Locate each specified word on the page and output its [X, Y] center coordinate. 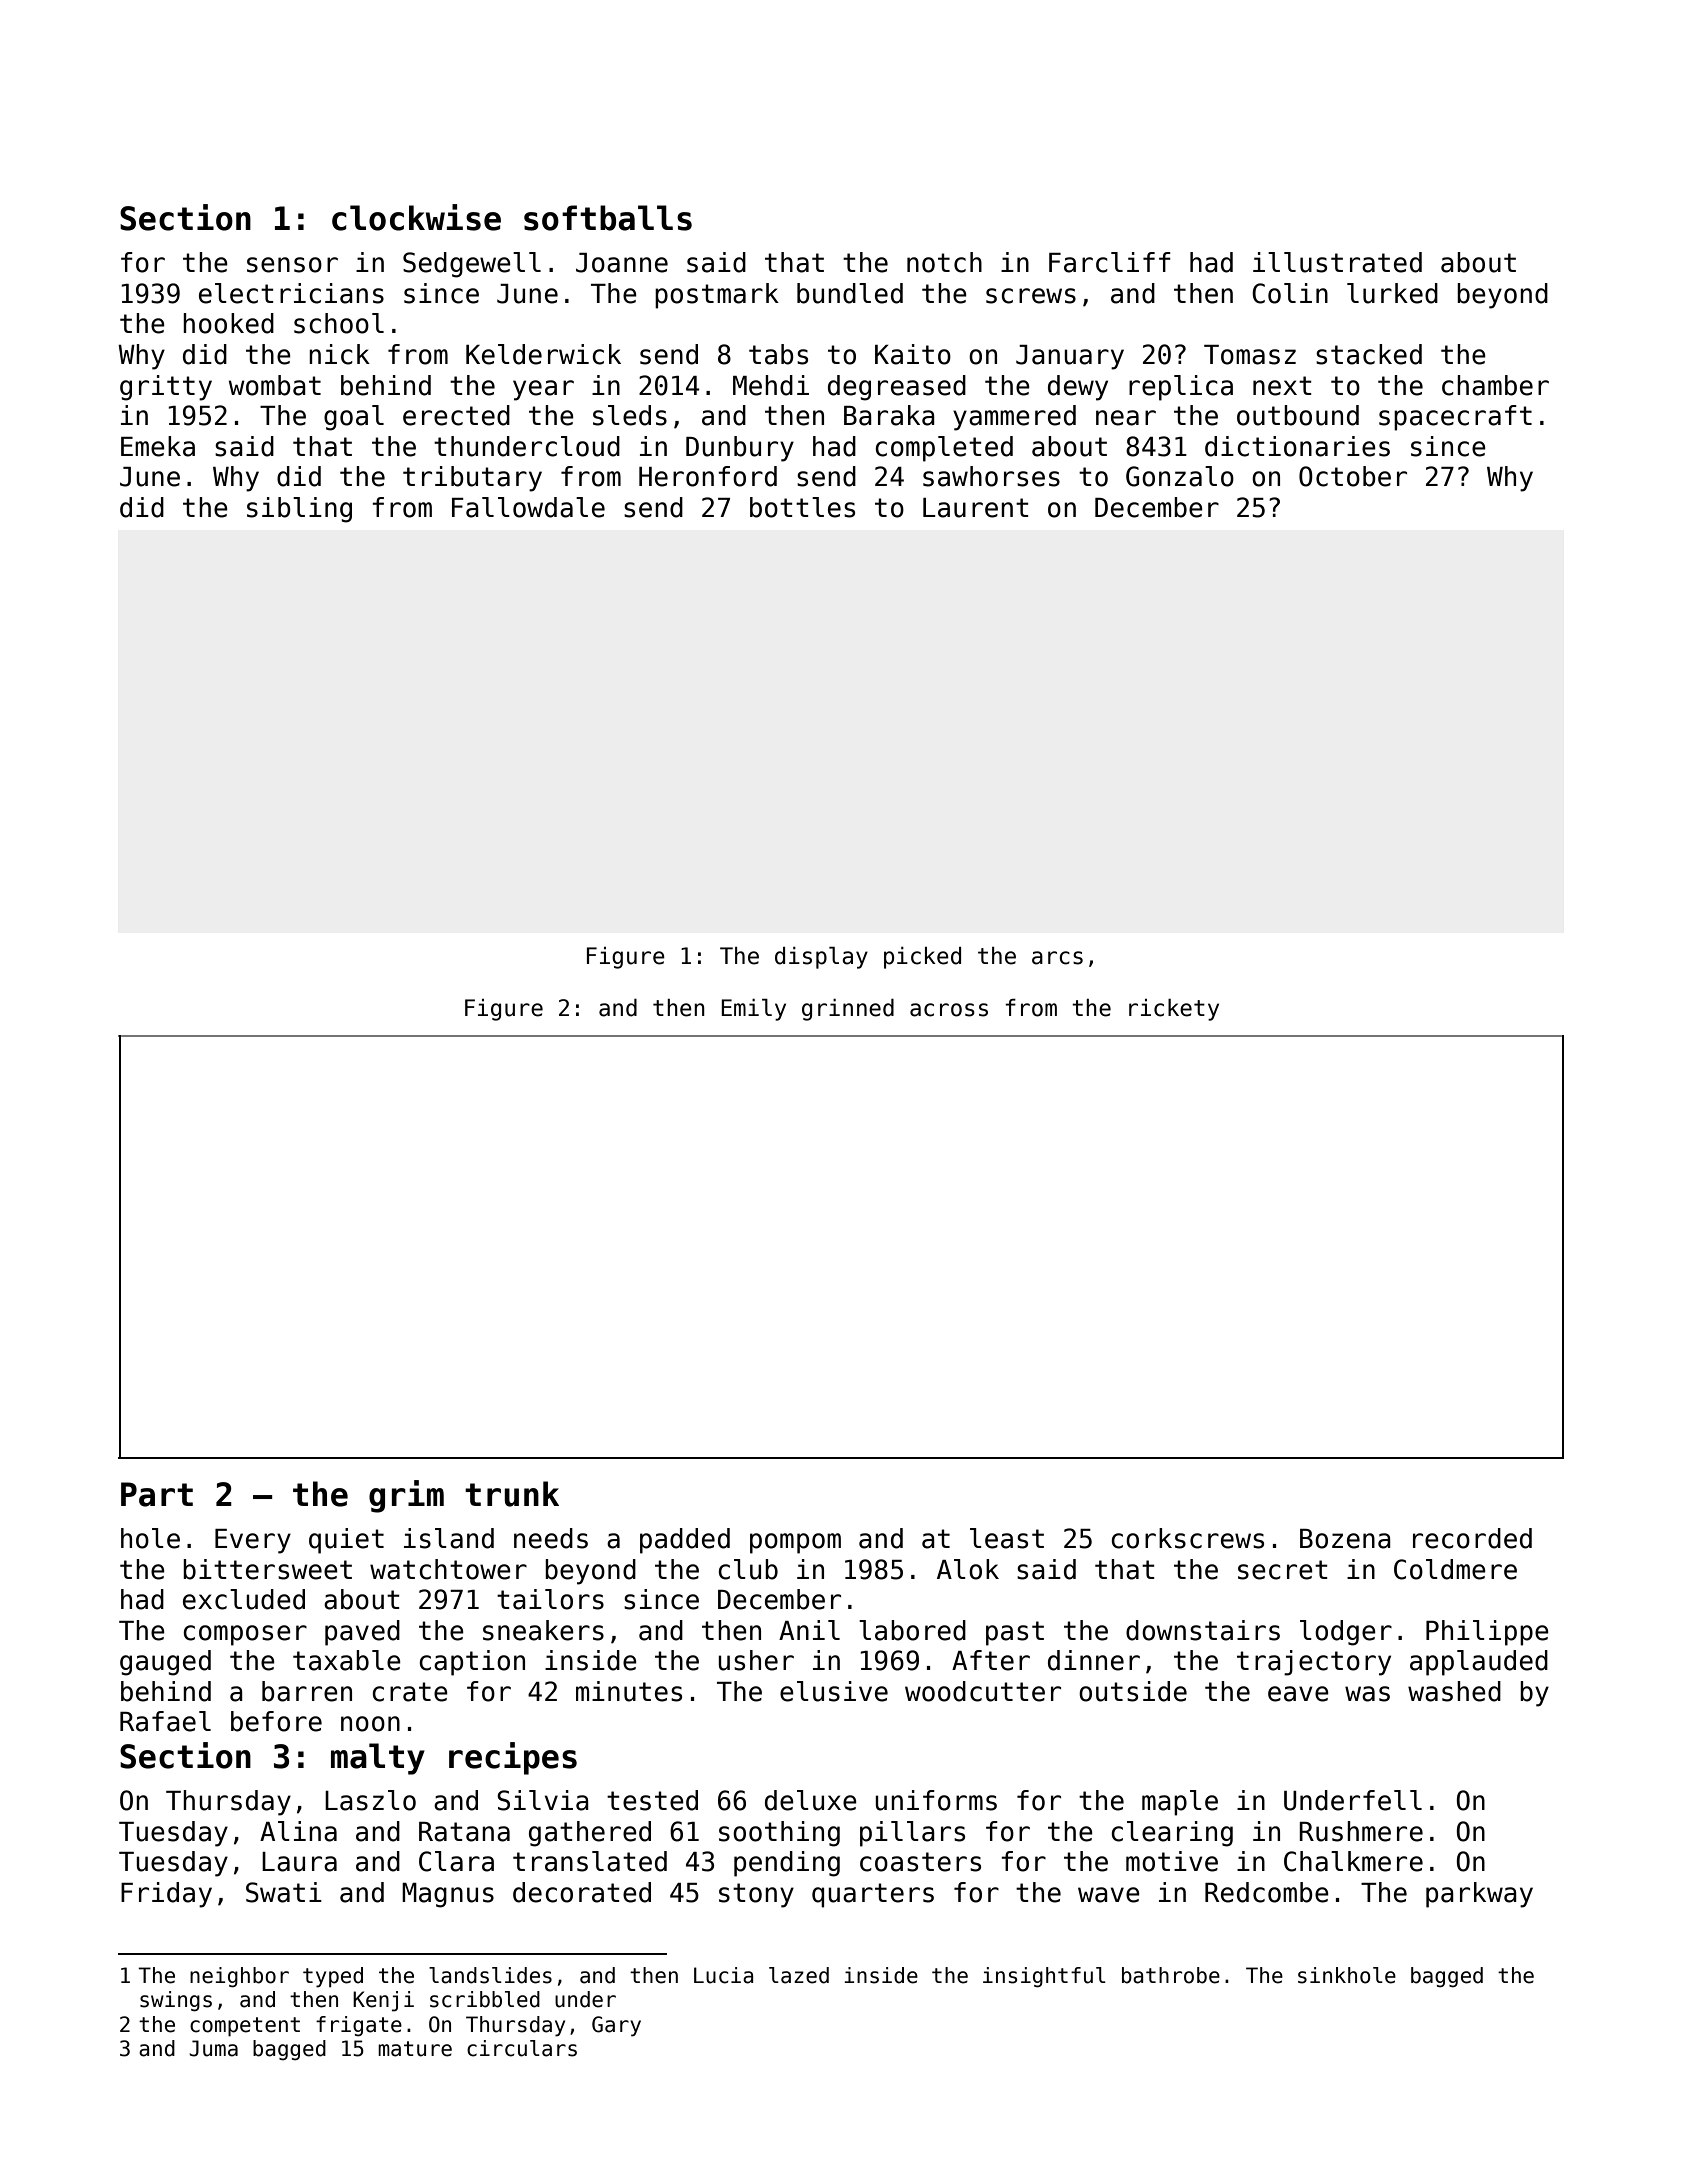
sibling [299, 510]
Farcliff [1110, 262]
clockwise [416, 217]
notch [944, 262]
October [1353, 476]
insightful [1044, 1977]
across [949, 1010]
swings [176, 2001]
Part [157, 1494]
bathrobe [1171, 1975]
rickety [1174, 1010]
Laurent [976, 508]
